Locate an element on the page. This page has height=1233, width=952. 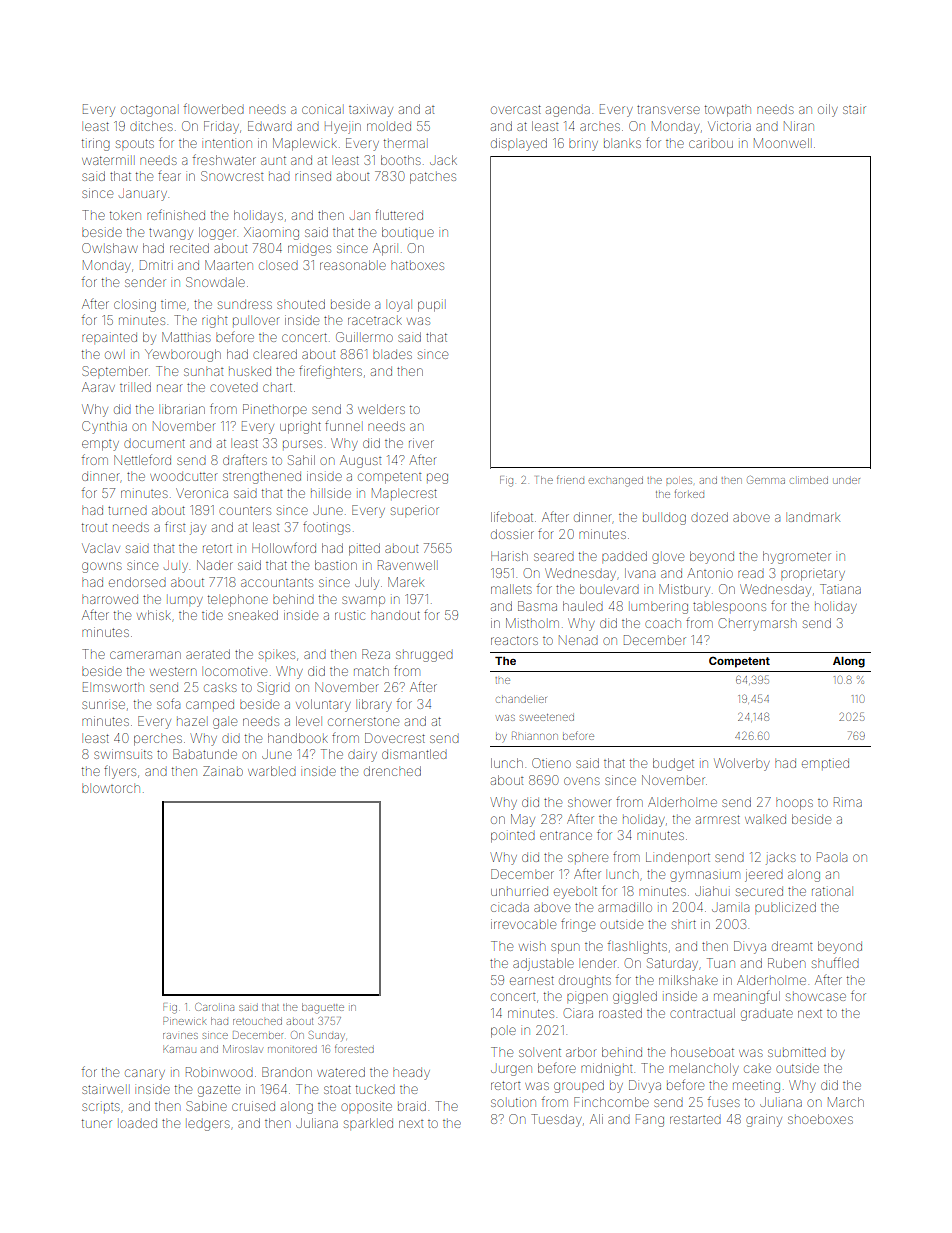
blanks is located at coordinates (622, 144).
